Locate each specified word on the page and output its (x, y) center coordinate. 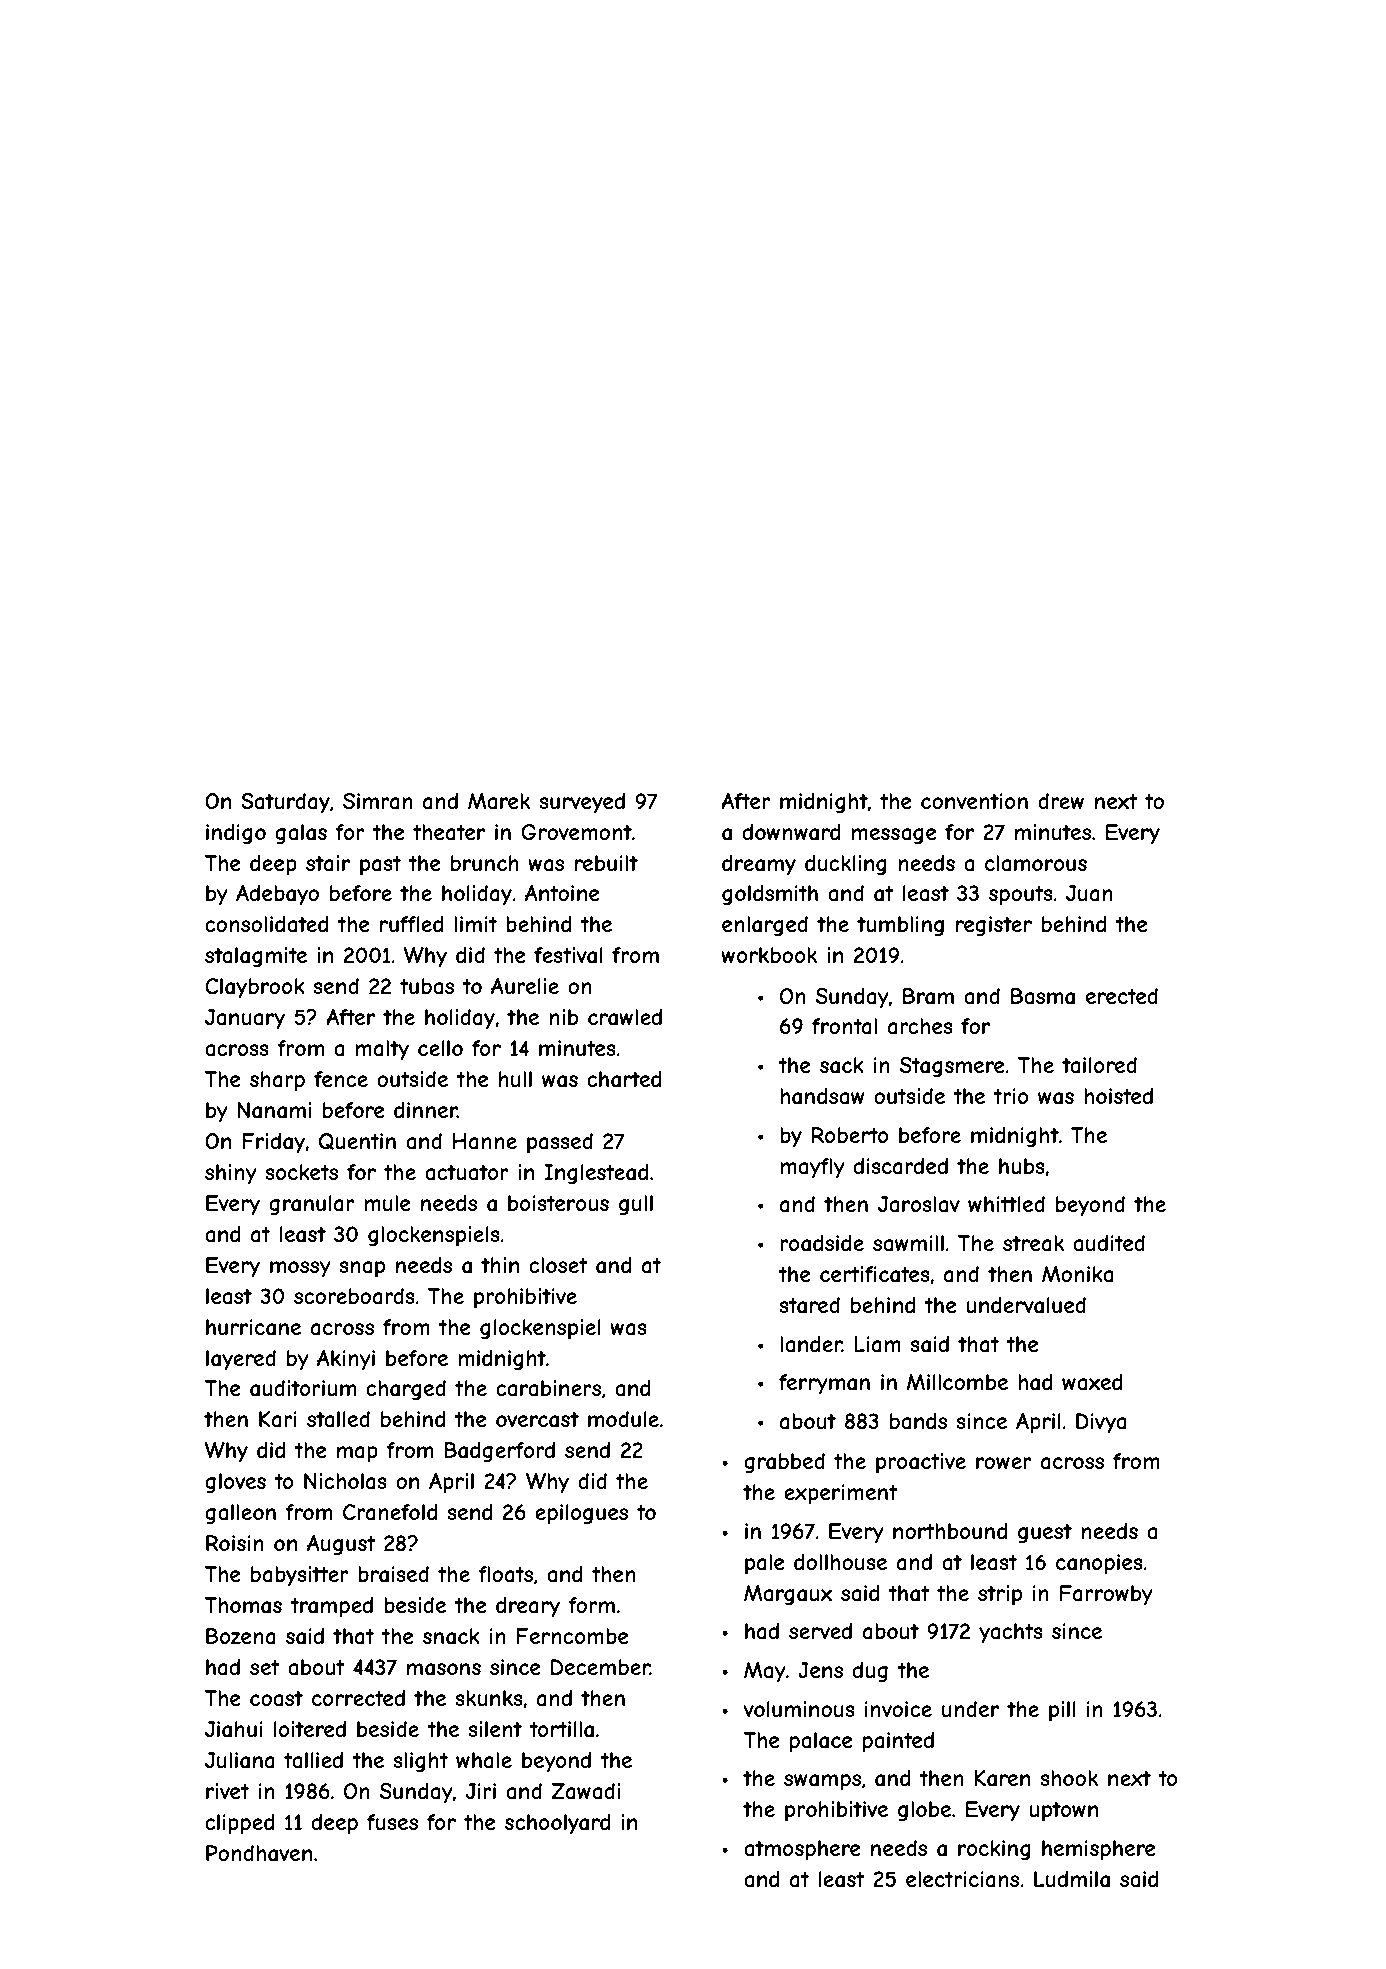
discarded (901, 1166)
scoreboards (354, 1296)
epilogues (581, 1514)
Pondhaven (259, 1853)
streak (1033, 1243)
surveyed (582, 803)
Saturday (285, 803)
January (245, 1019)
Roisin (235, 1543)
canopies (1099, 1564)
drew (1061, 801)
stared (809, 1305)
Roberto (850, 1135)
